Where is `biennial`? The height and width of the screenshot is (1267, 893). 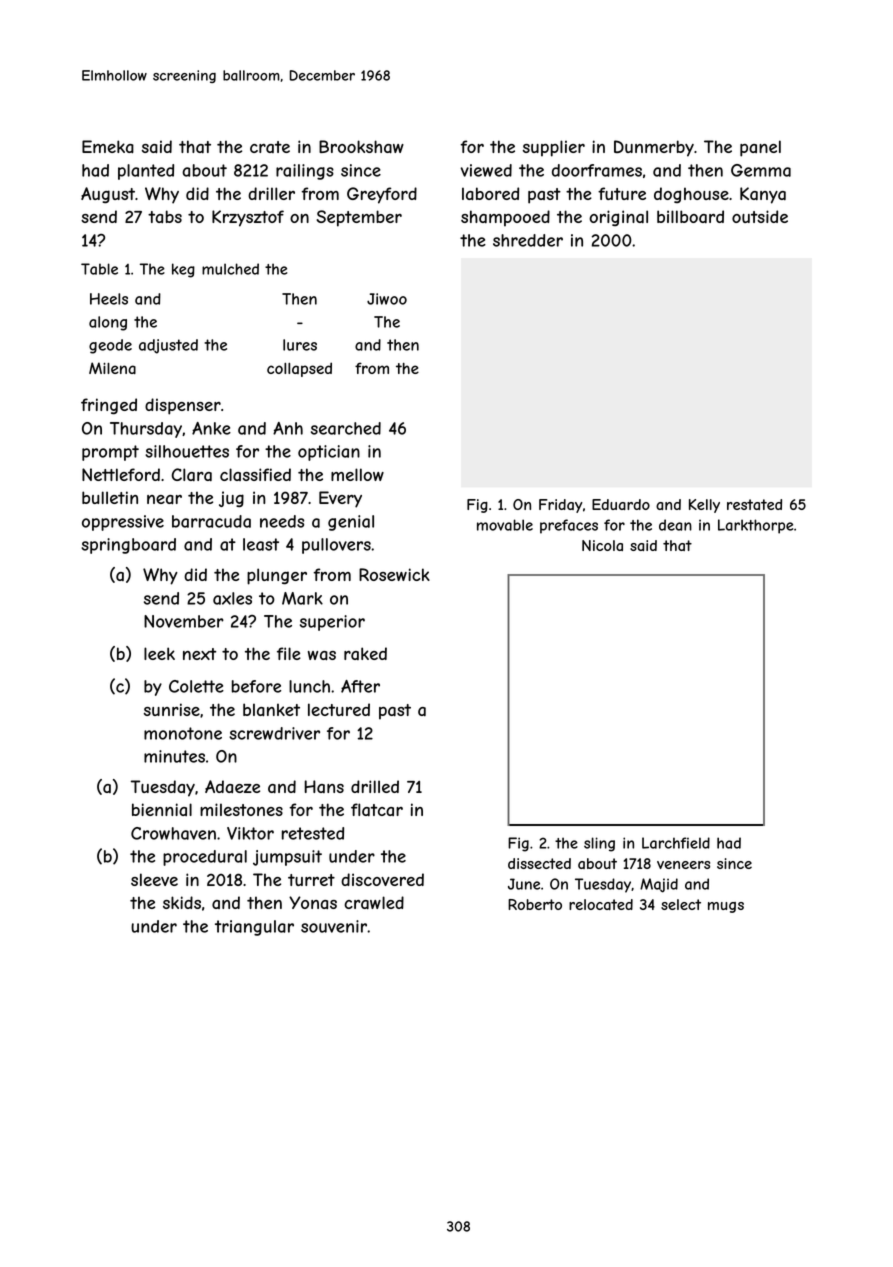
biennial is located at coordinates (162, 809).
